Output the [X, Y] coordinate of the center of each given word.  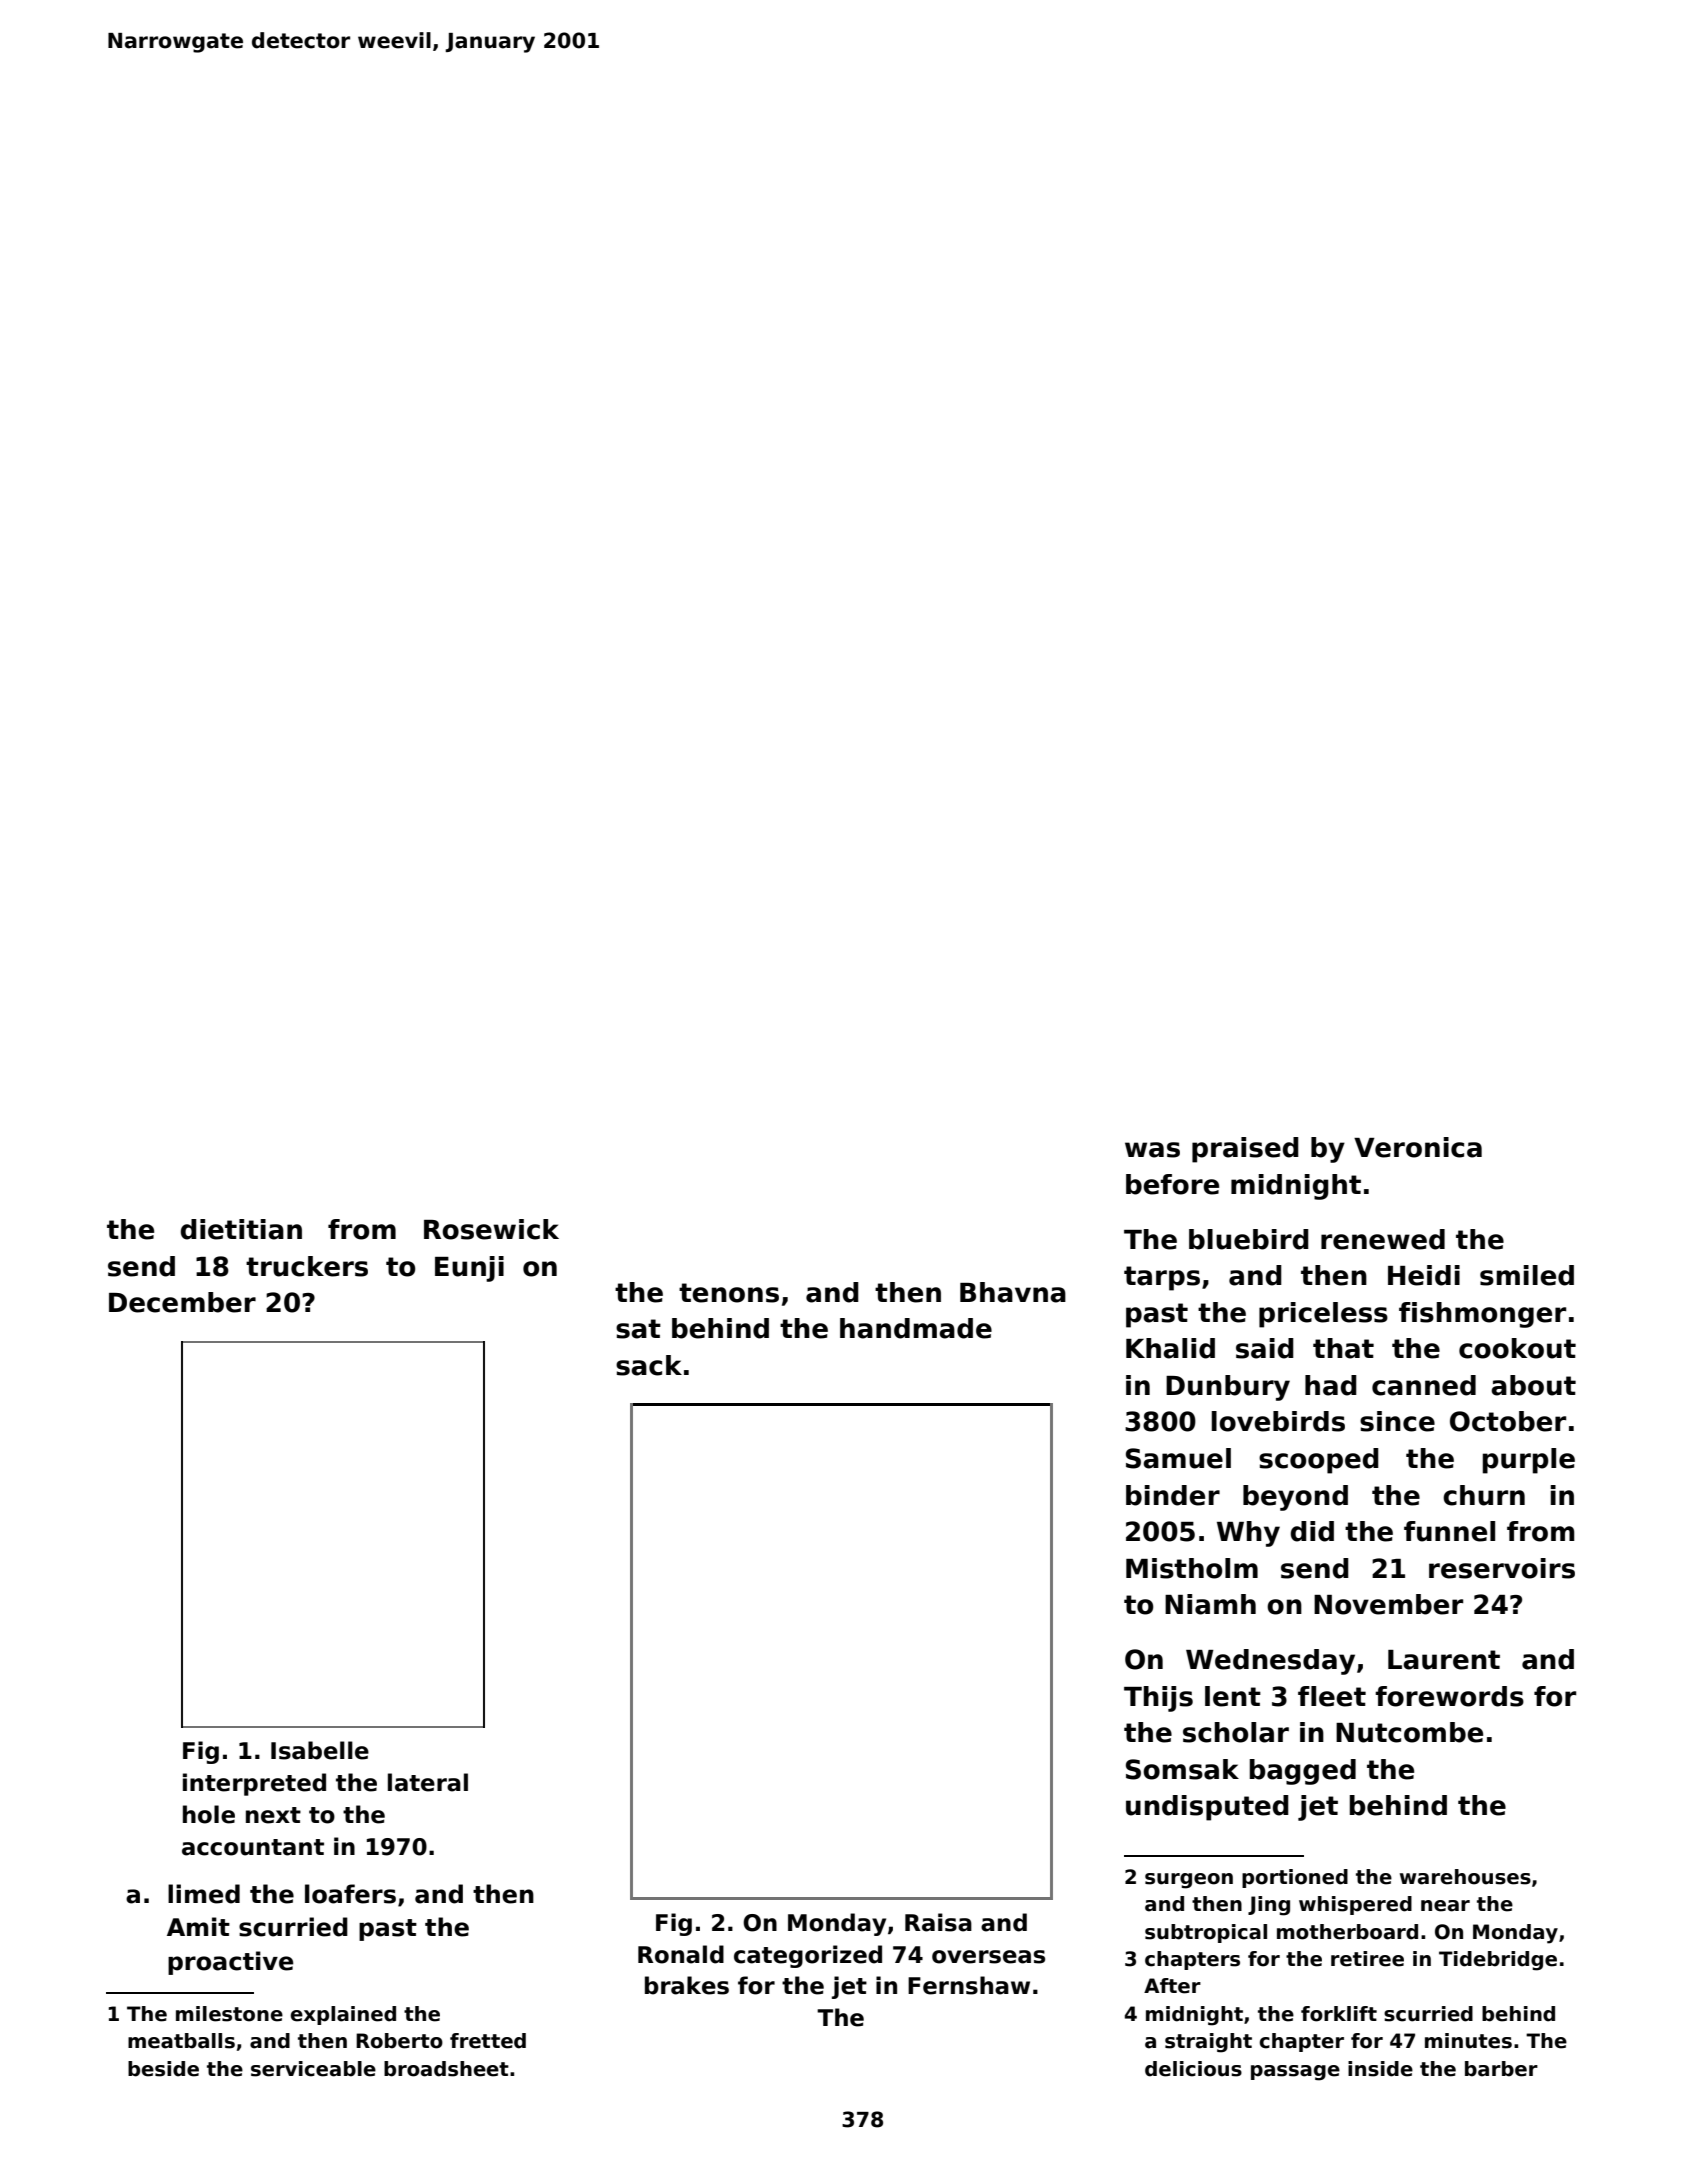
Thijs [1158, 1699]
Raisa [938, 1922]
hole [209, 1814]
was [1152, 1150]
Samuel [1178, 1458]
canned [1424, 1385]
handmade [916, 1328]
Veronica [1418, 1147]
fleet [1332, 1696]
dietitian [241, 1229]
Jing [1269, 1906]
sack [649, 1365]
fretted [488, 2041]
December [182, 1302]
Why [1248, 1534]
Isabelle [320, 1750]
